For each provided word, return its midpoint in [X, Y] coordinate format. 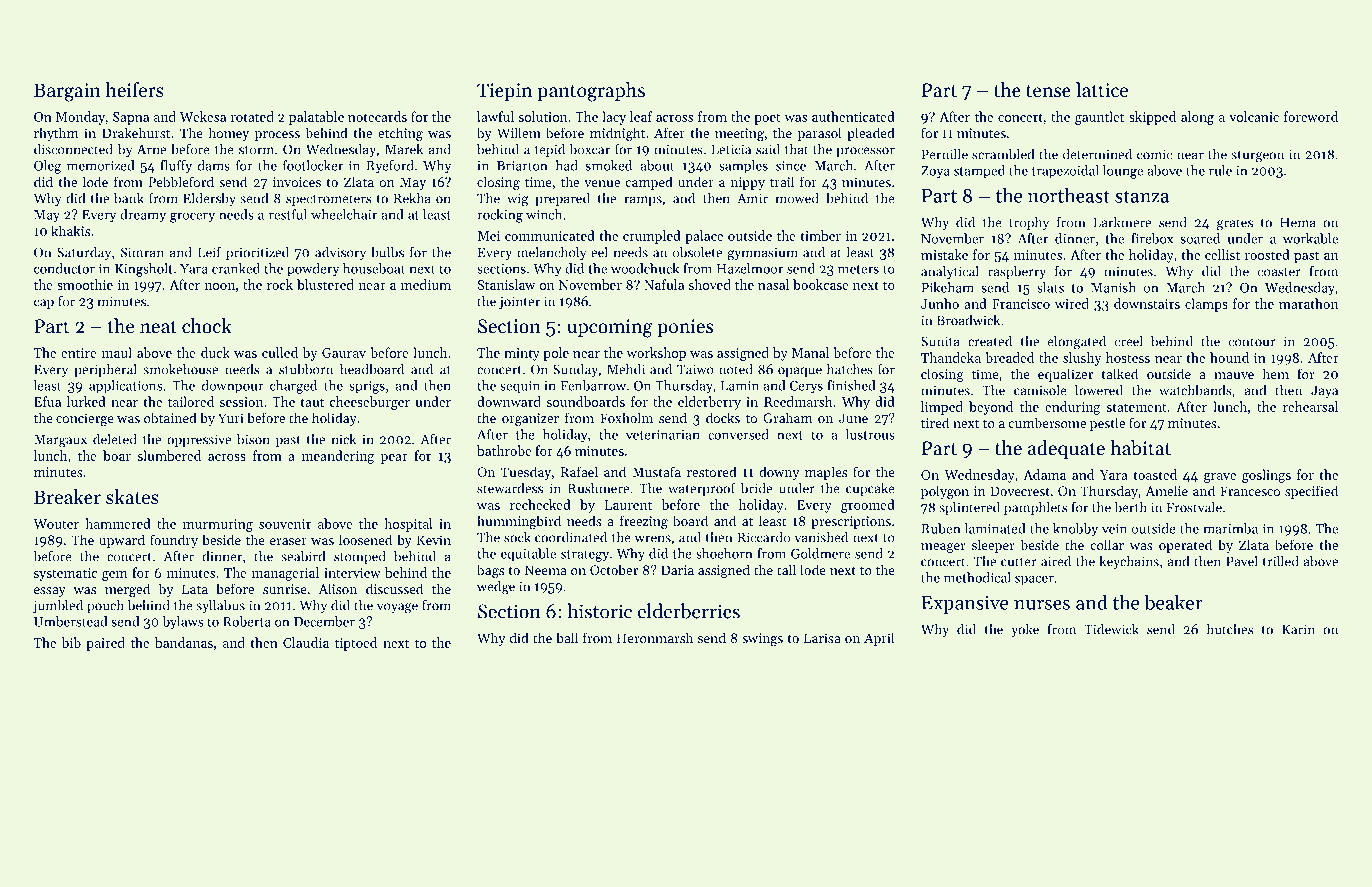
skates [132, 497]
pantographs [591, 92]
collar [1107, 544]
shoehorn [724, 553]
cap [44, 304]
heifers [135, 90]
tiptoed [356, 644]
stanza [1142, 196]
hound [1229, 357]
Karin [1298, 629]
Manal [810, 352]
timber [820, 235]
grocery [192, 218]
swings [762, 639]
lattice [1102, 90]
